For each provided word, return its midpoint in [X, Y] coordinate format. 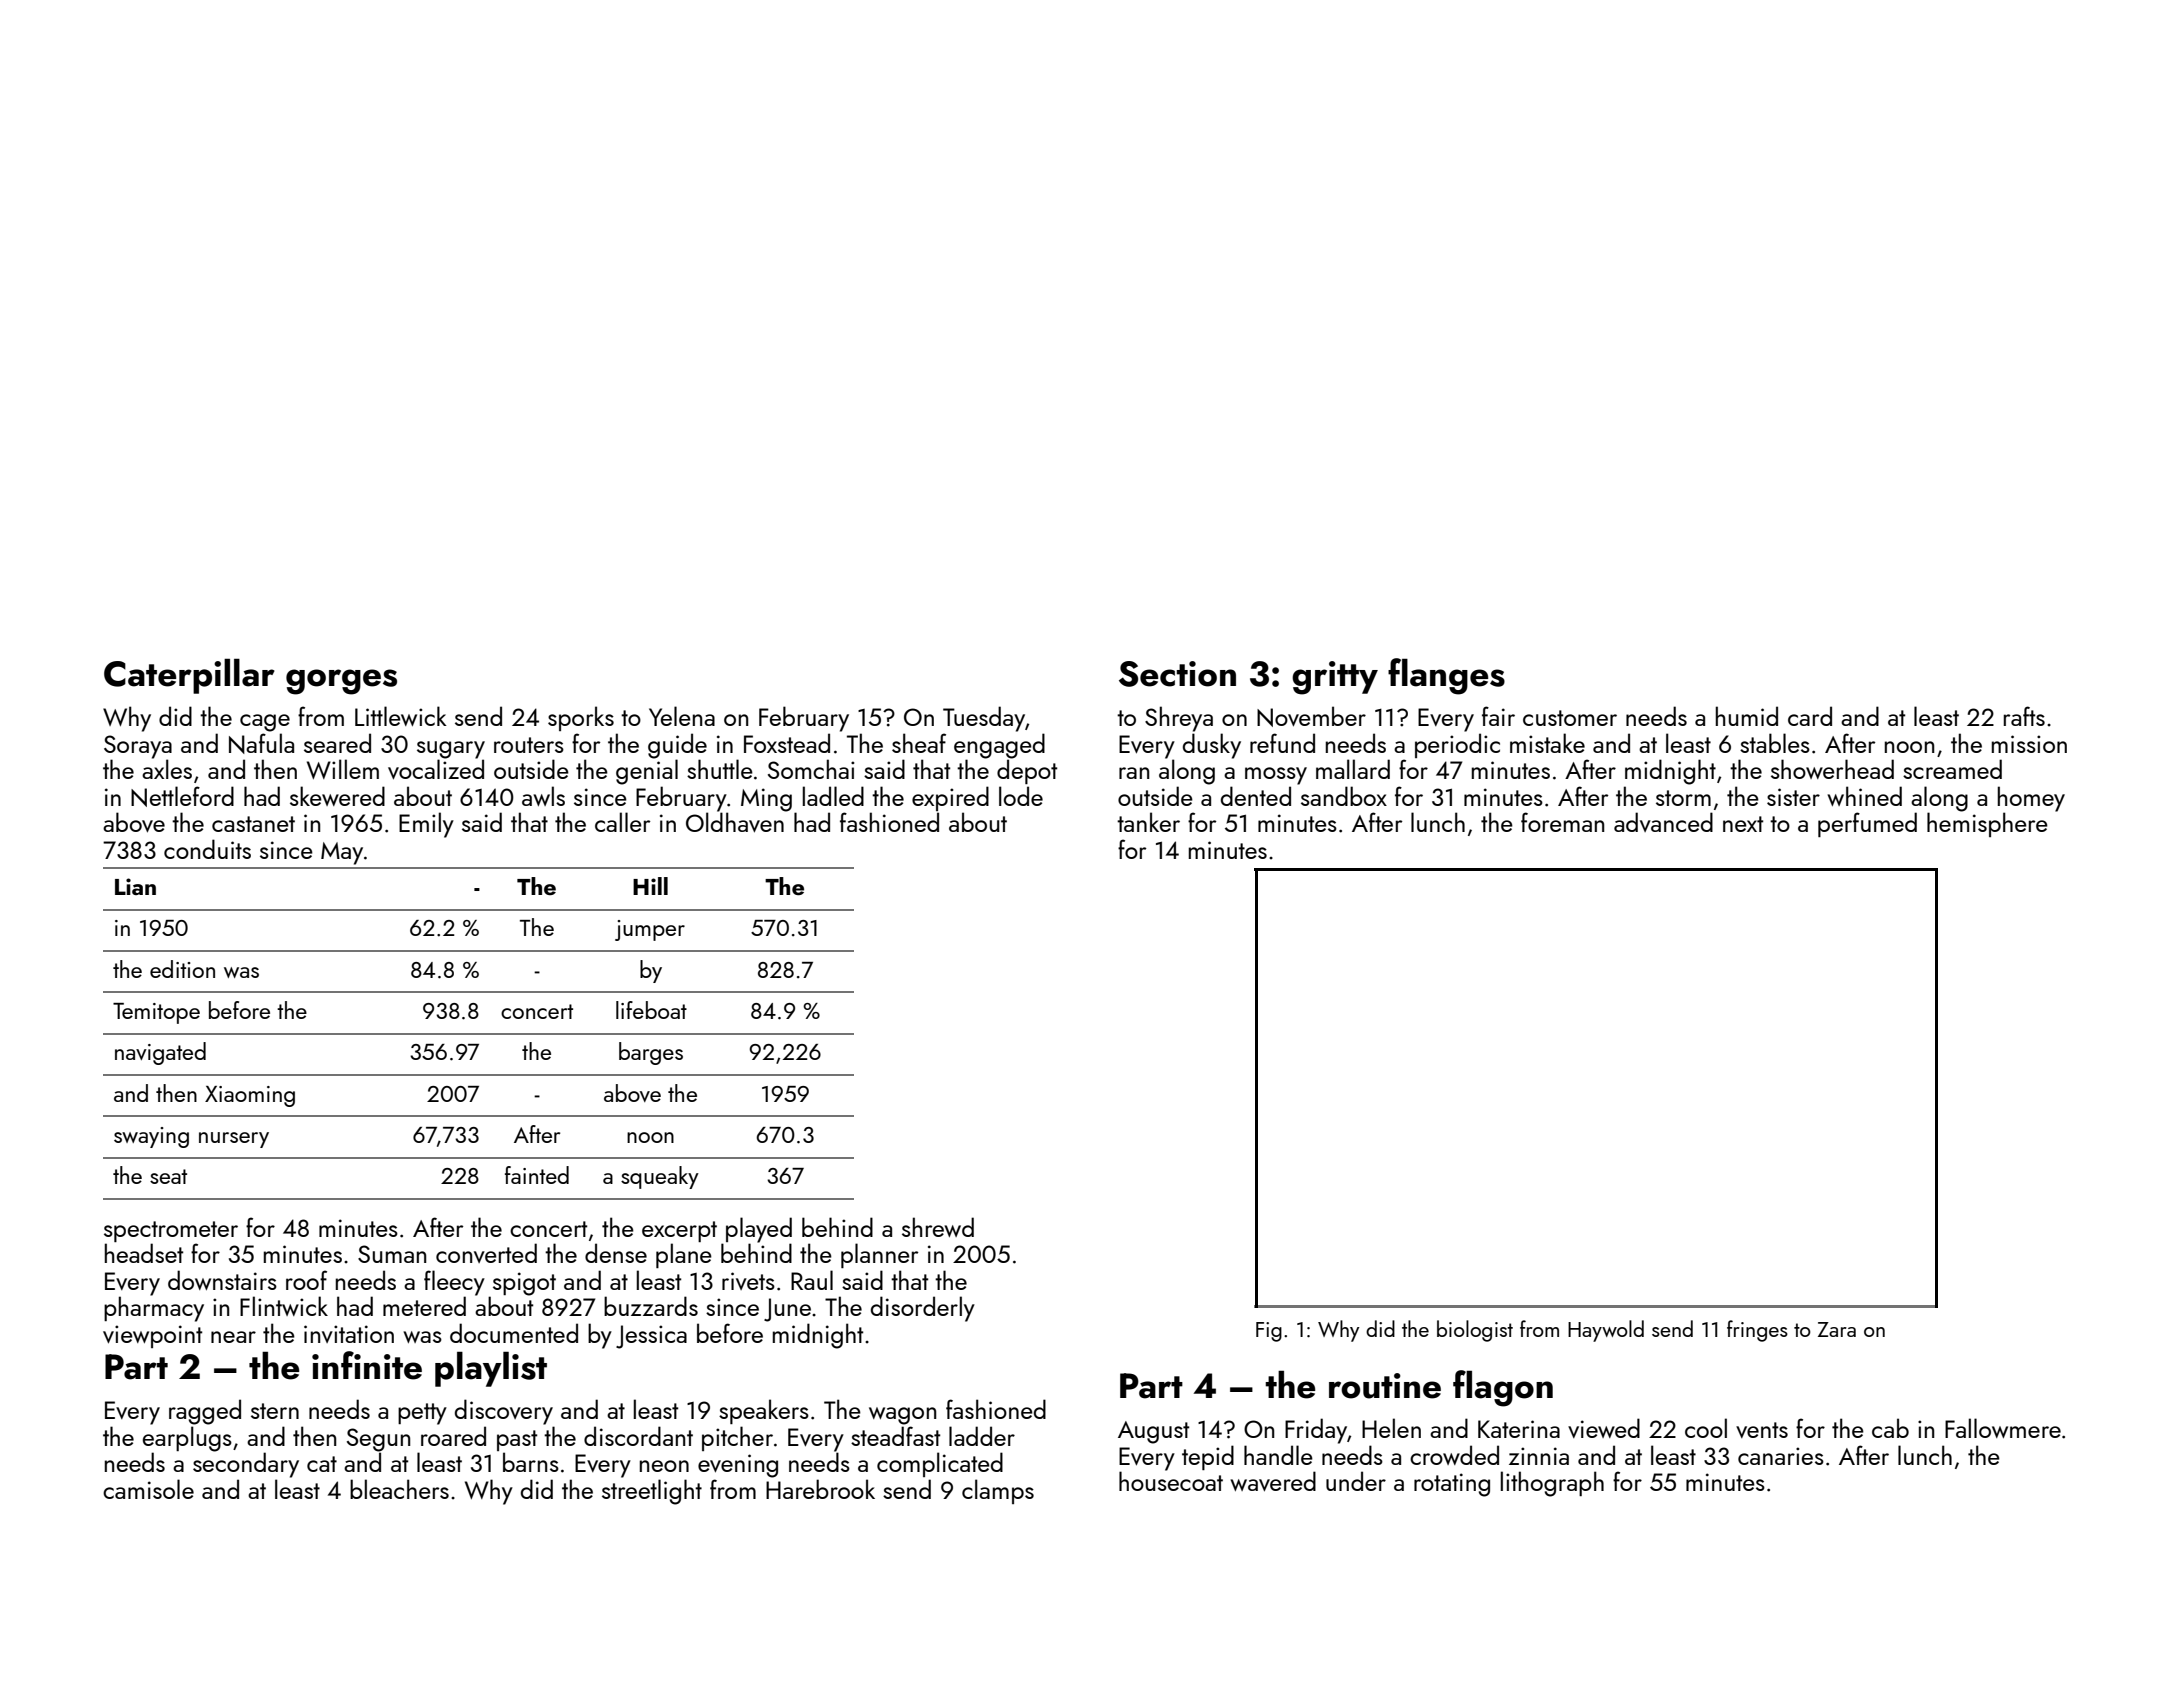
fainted [537, 1175]
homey [2031, 799]
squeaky [660, 1177]
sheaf [919, 743]
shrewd [938, 1227]
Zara [1837, 1329]
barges [651, 1053]
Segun [378, 1440]
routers [529, 745]
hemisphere [1987, 824]
